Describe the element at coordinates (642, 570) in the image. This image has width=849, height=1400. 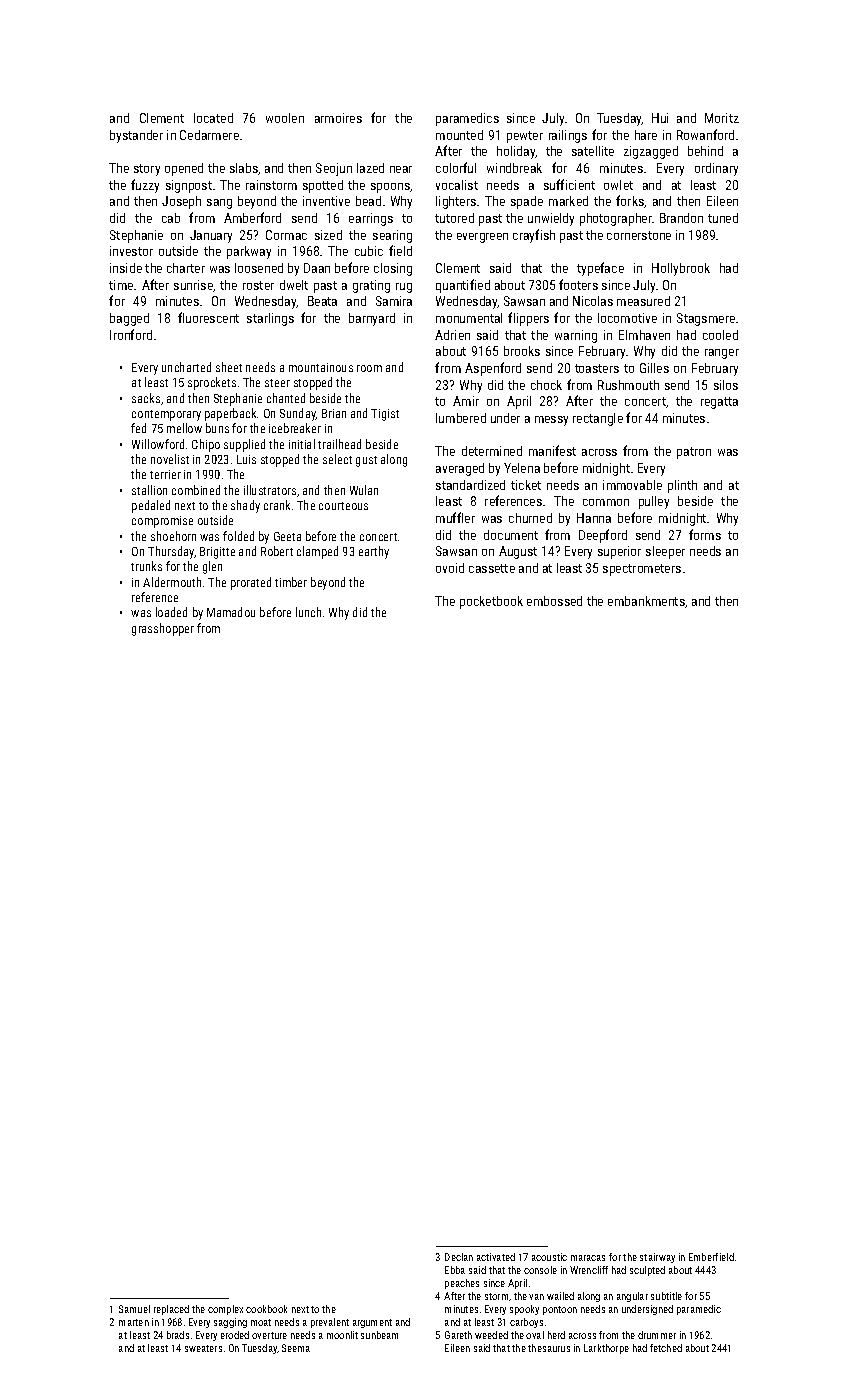
I see `spectrometers` at that location.
